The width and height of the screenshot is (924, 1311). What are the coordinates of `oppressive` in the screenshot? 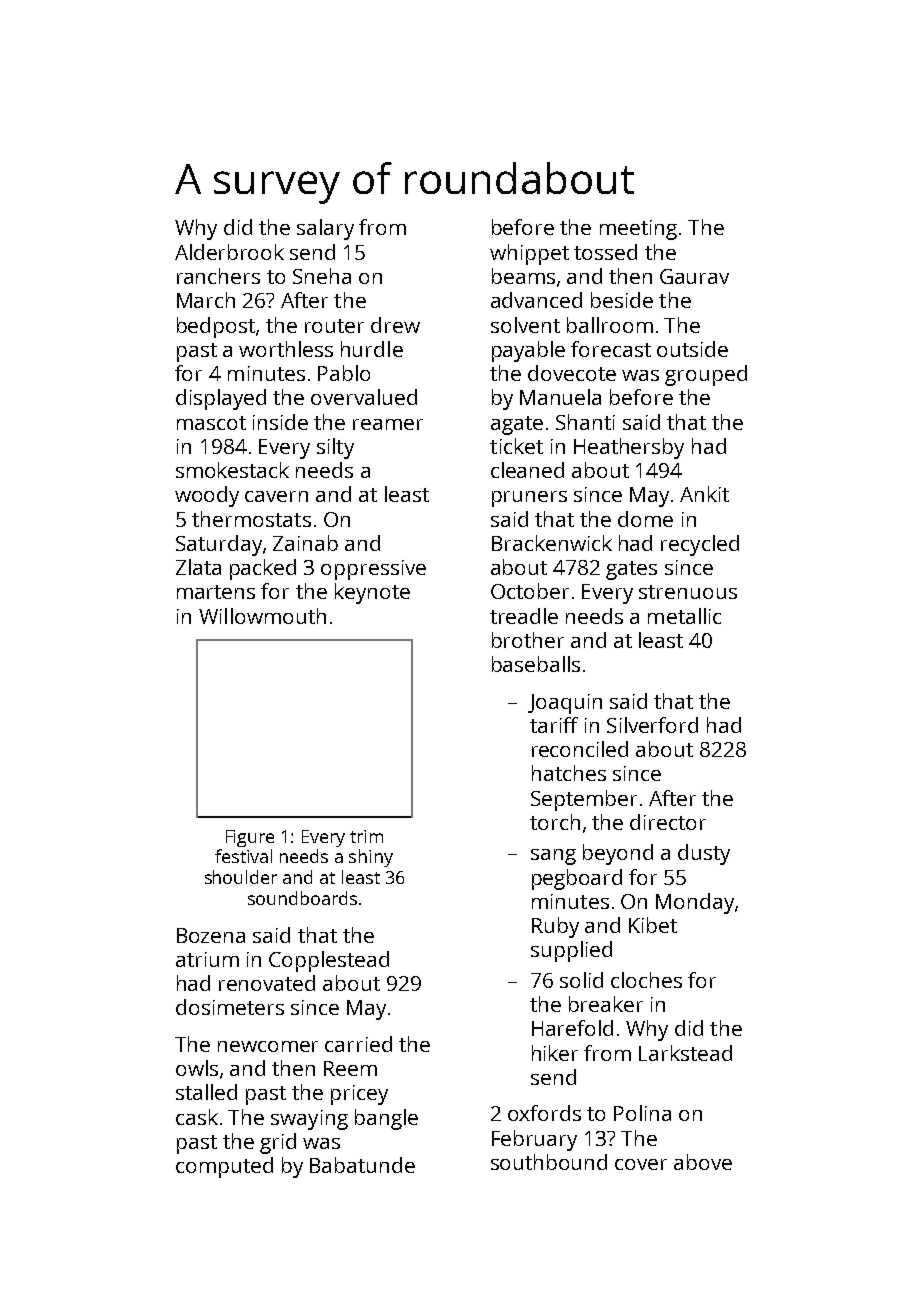 It's located at (373, 570).
